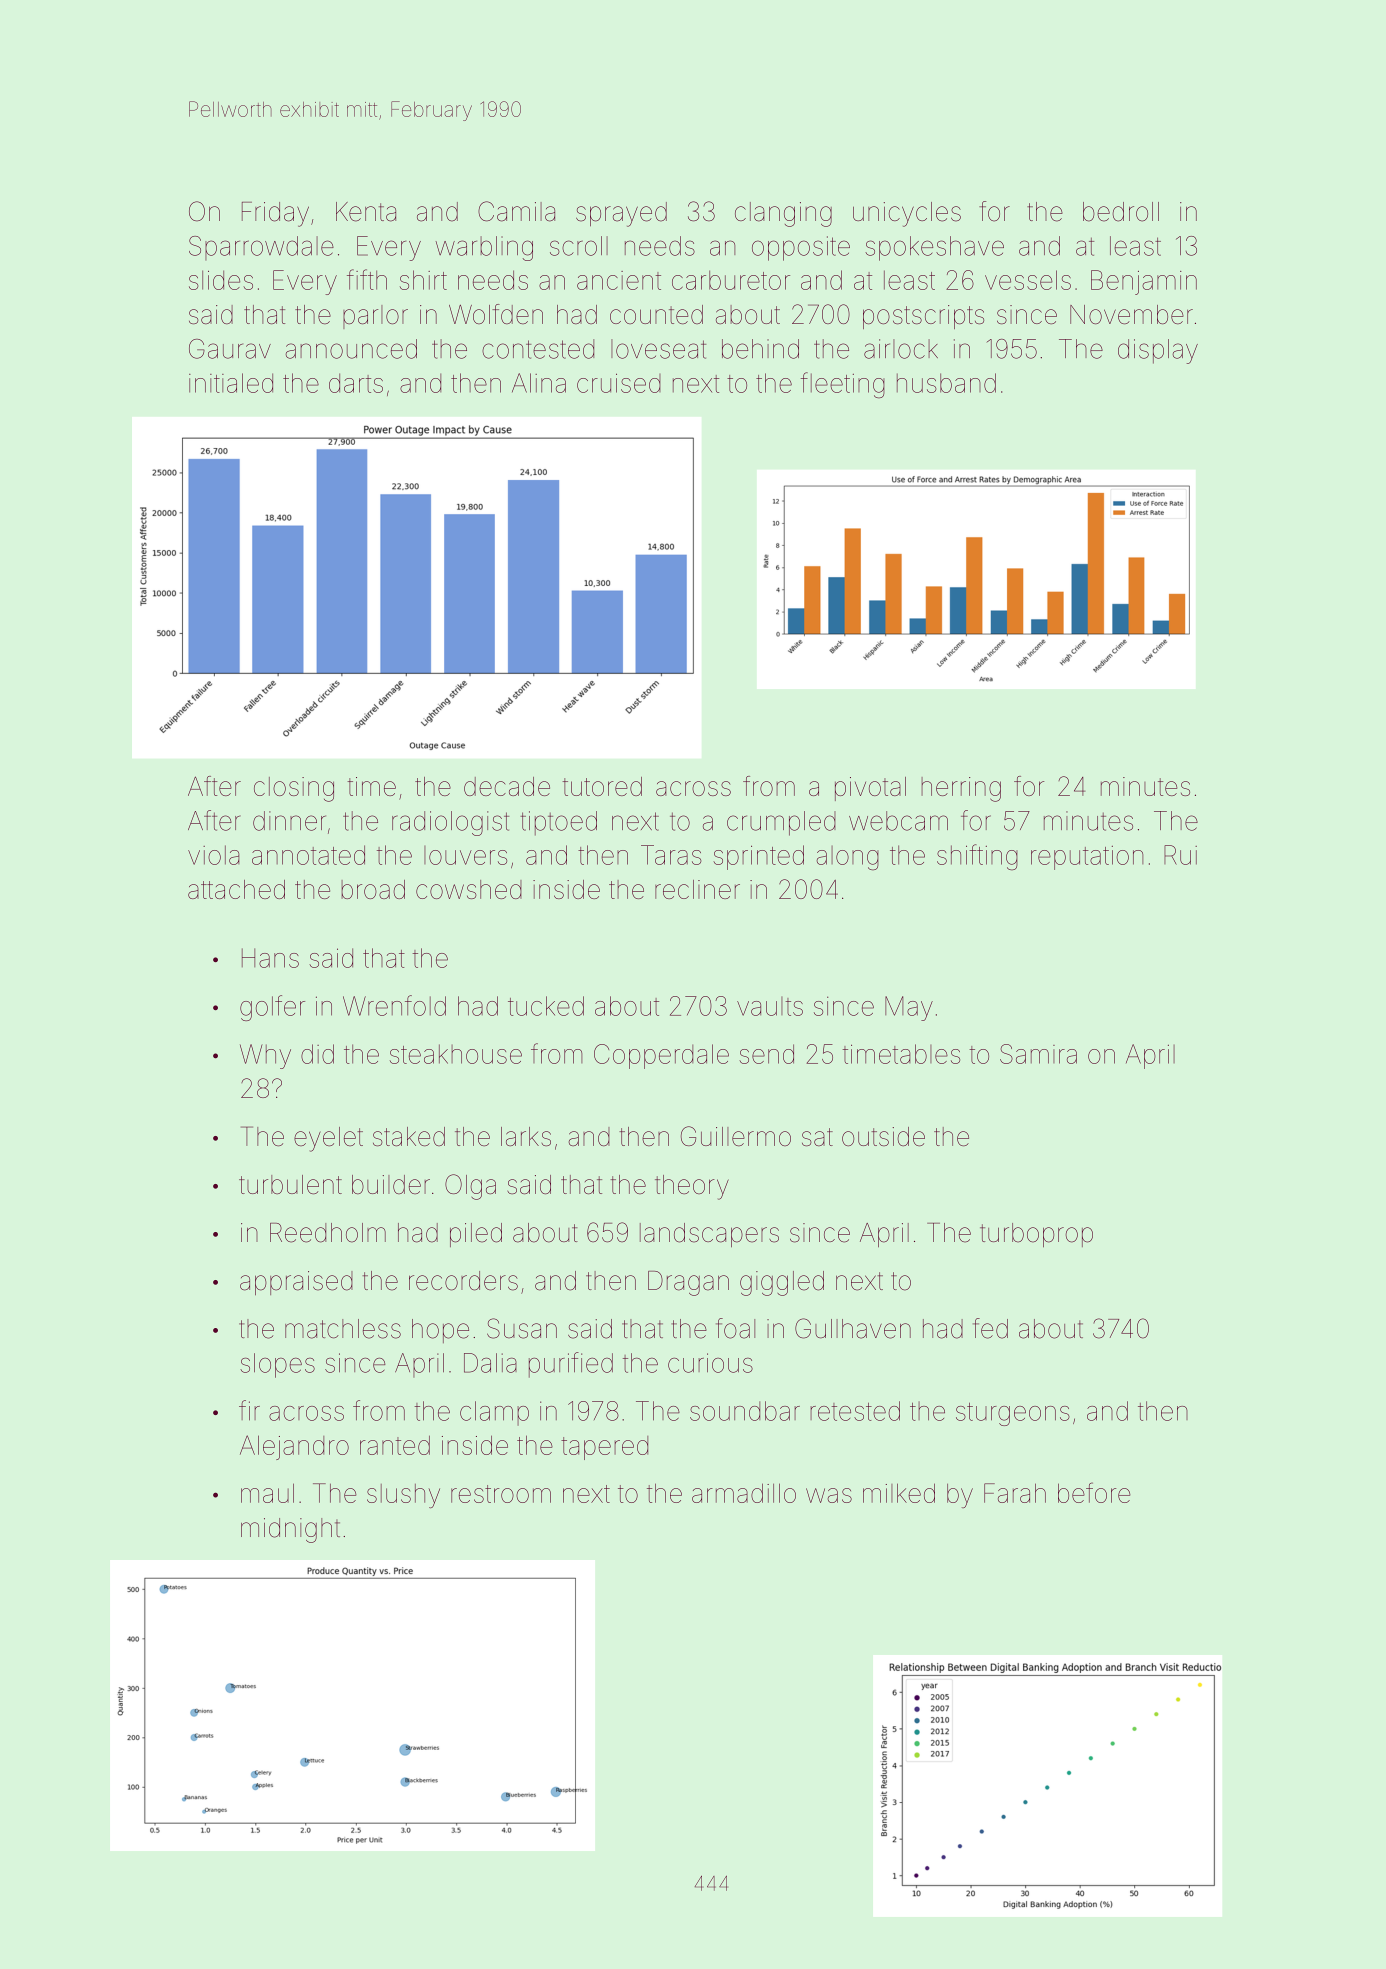 This page has width=1386, height=1969. What do you see at coordinates (294, 789) in the page?
I see `closing` at bounding box center [294, 789].
